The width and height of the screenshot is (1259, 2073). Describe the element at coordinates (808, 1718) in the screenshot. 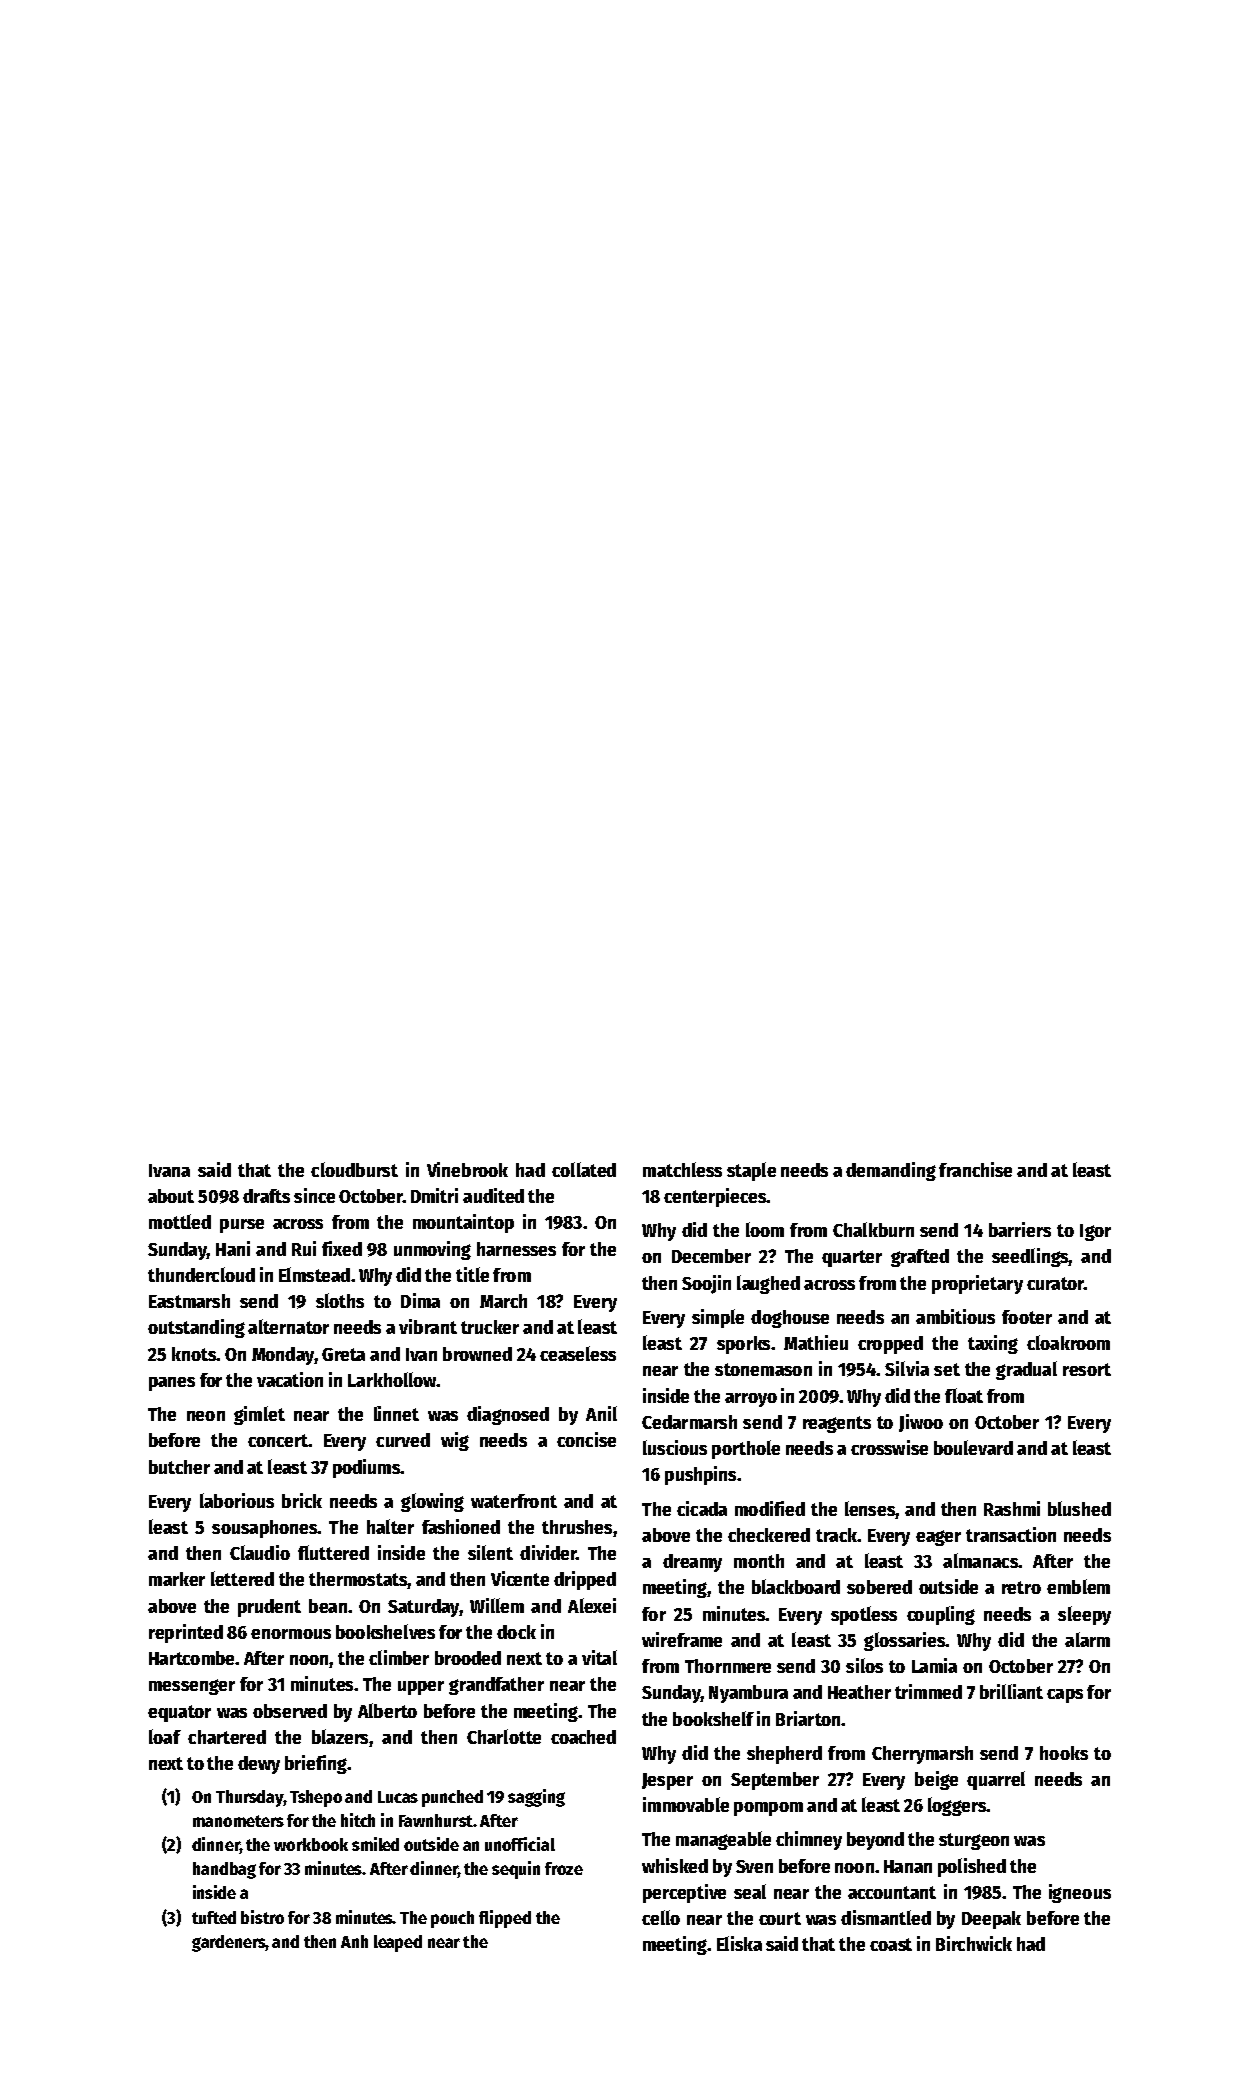

I see `Briarton` at that location.
